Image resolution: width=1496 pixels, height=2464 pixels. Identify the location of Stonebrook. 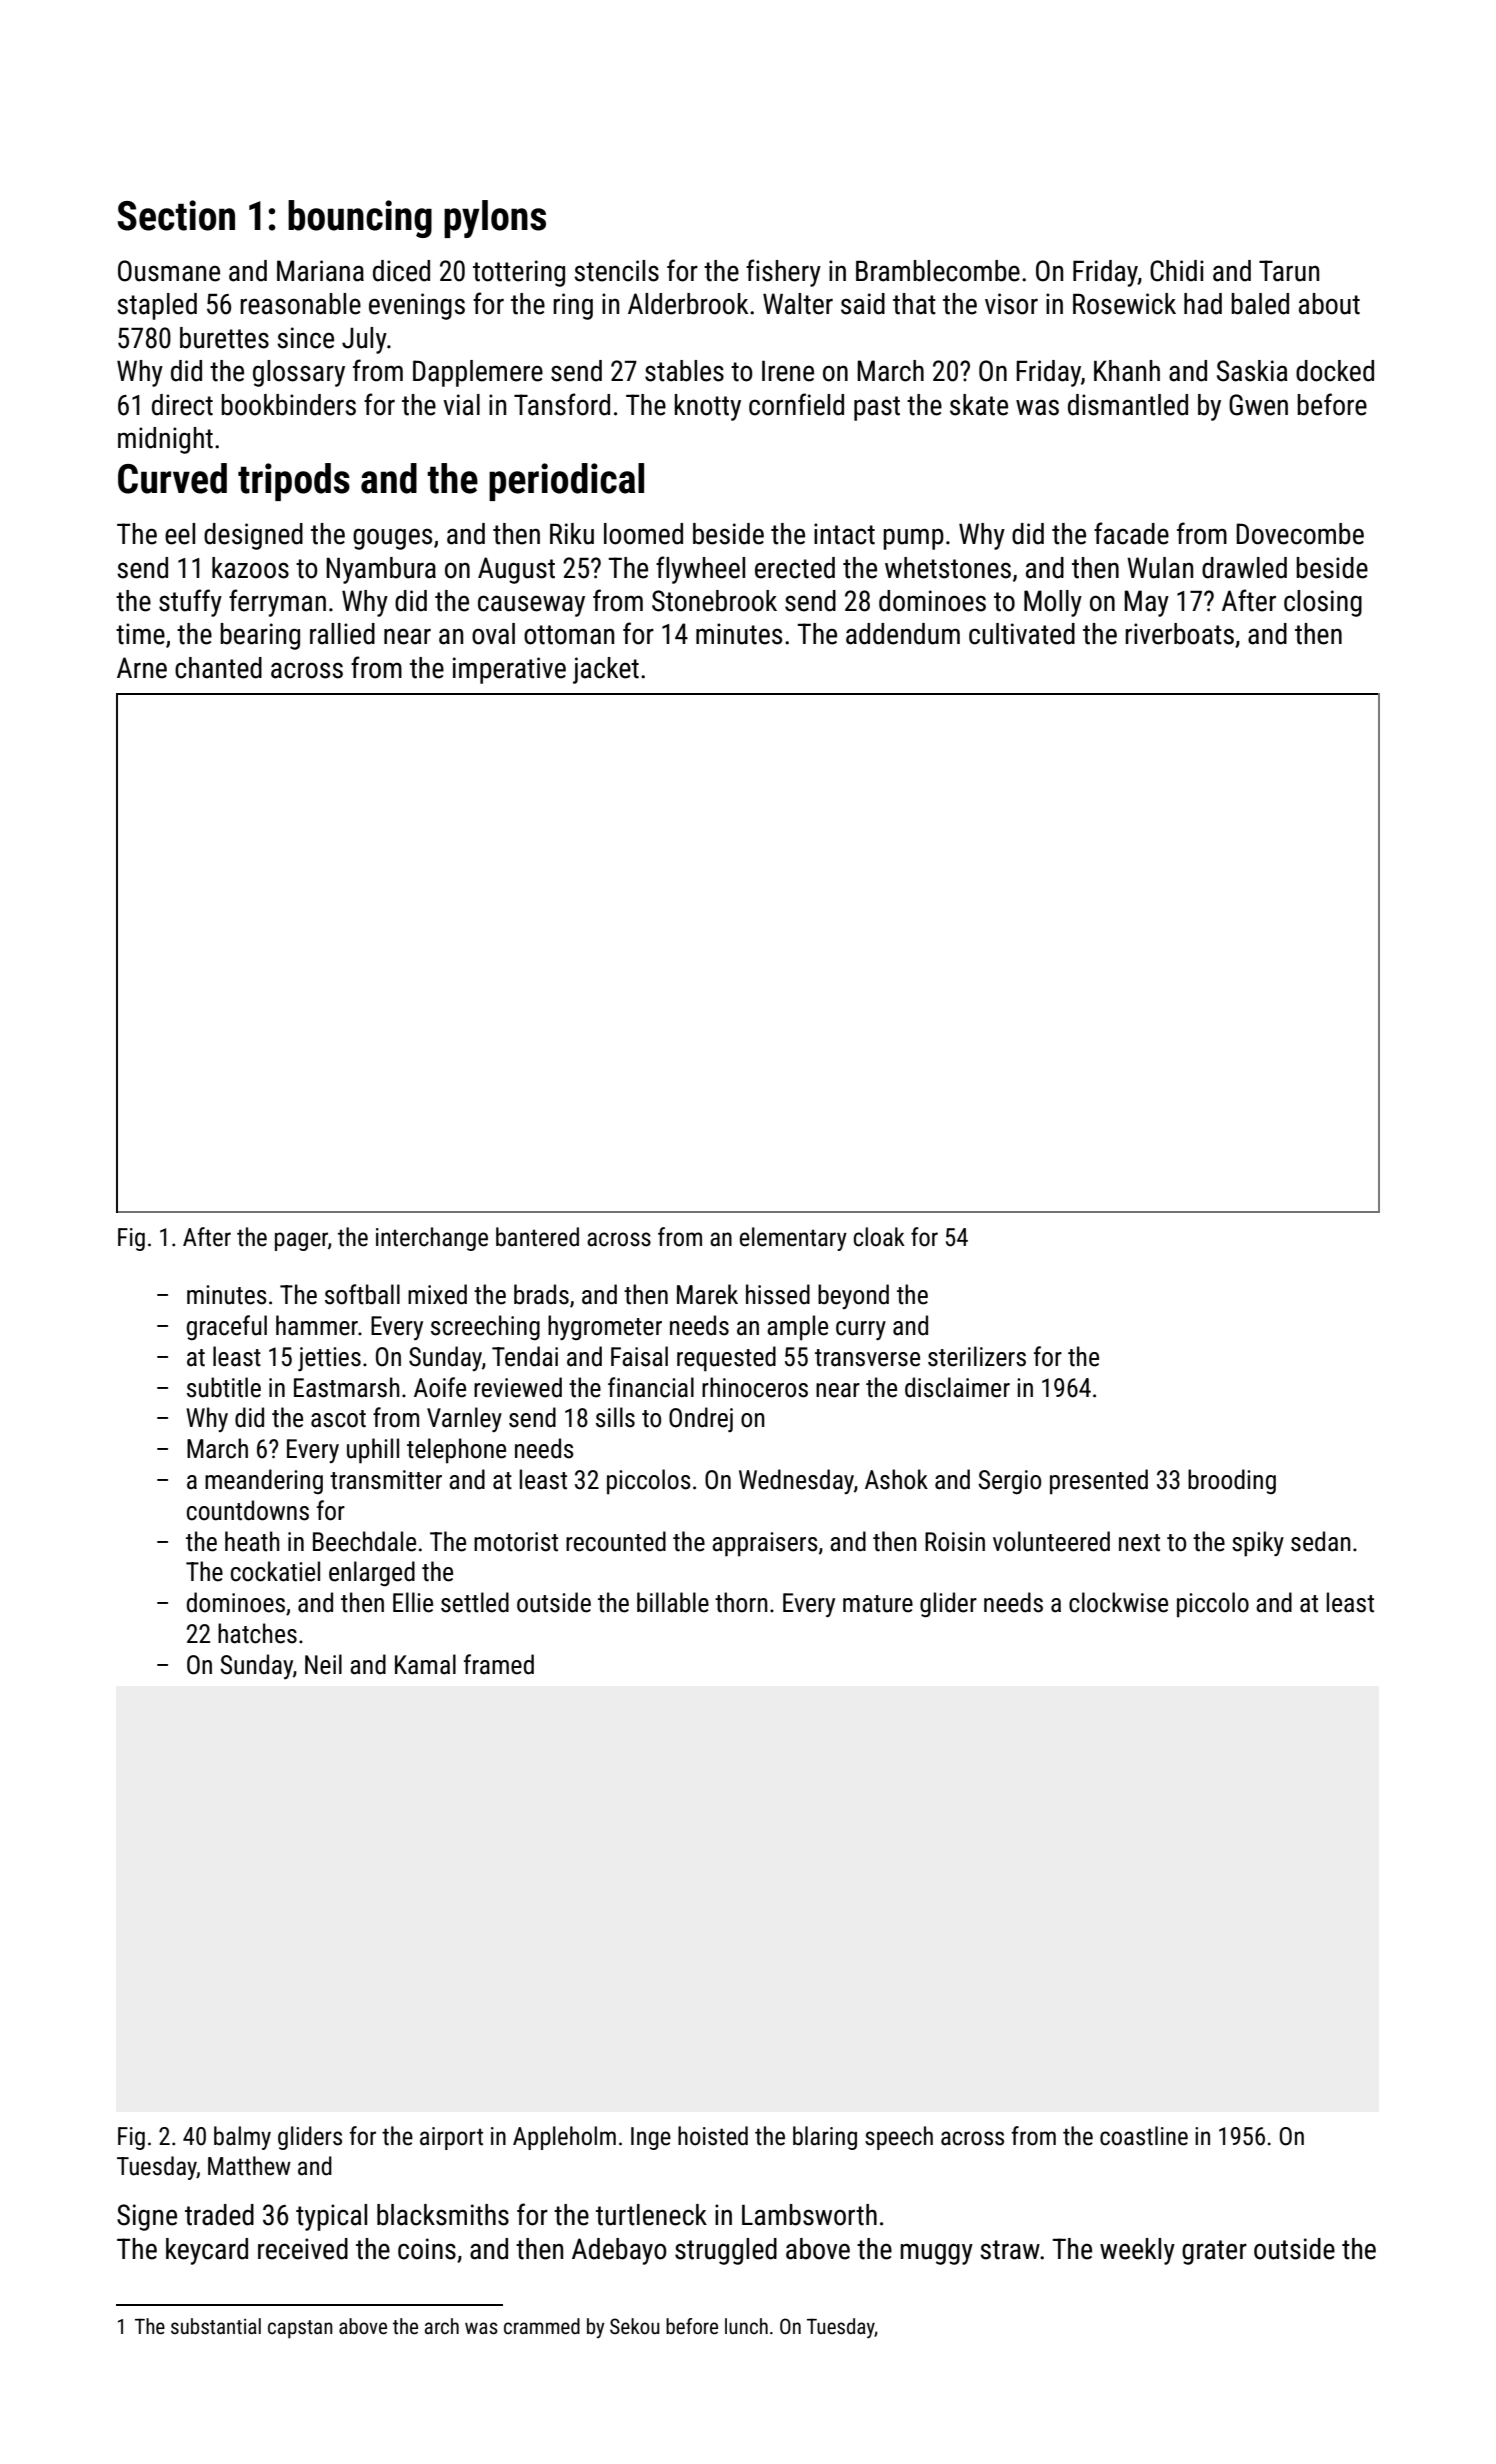
(714, 601).
